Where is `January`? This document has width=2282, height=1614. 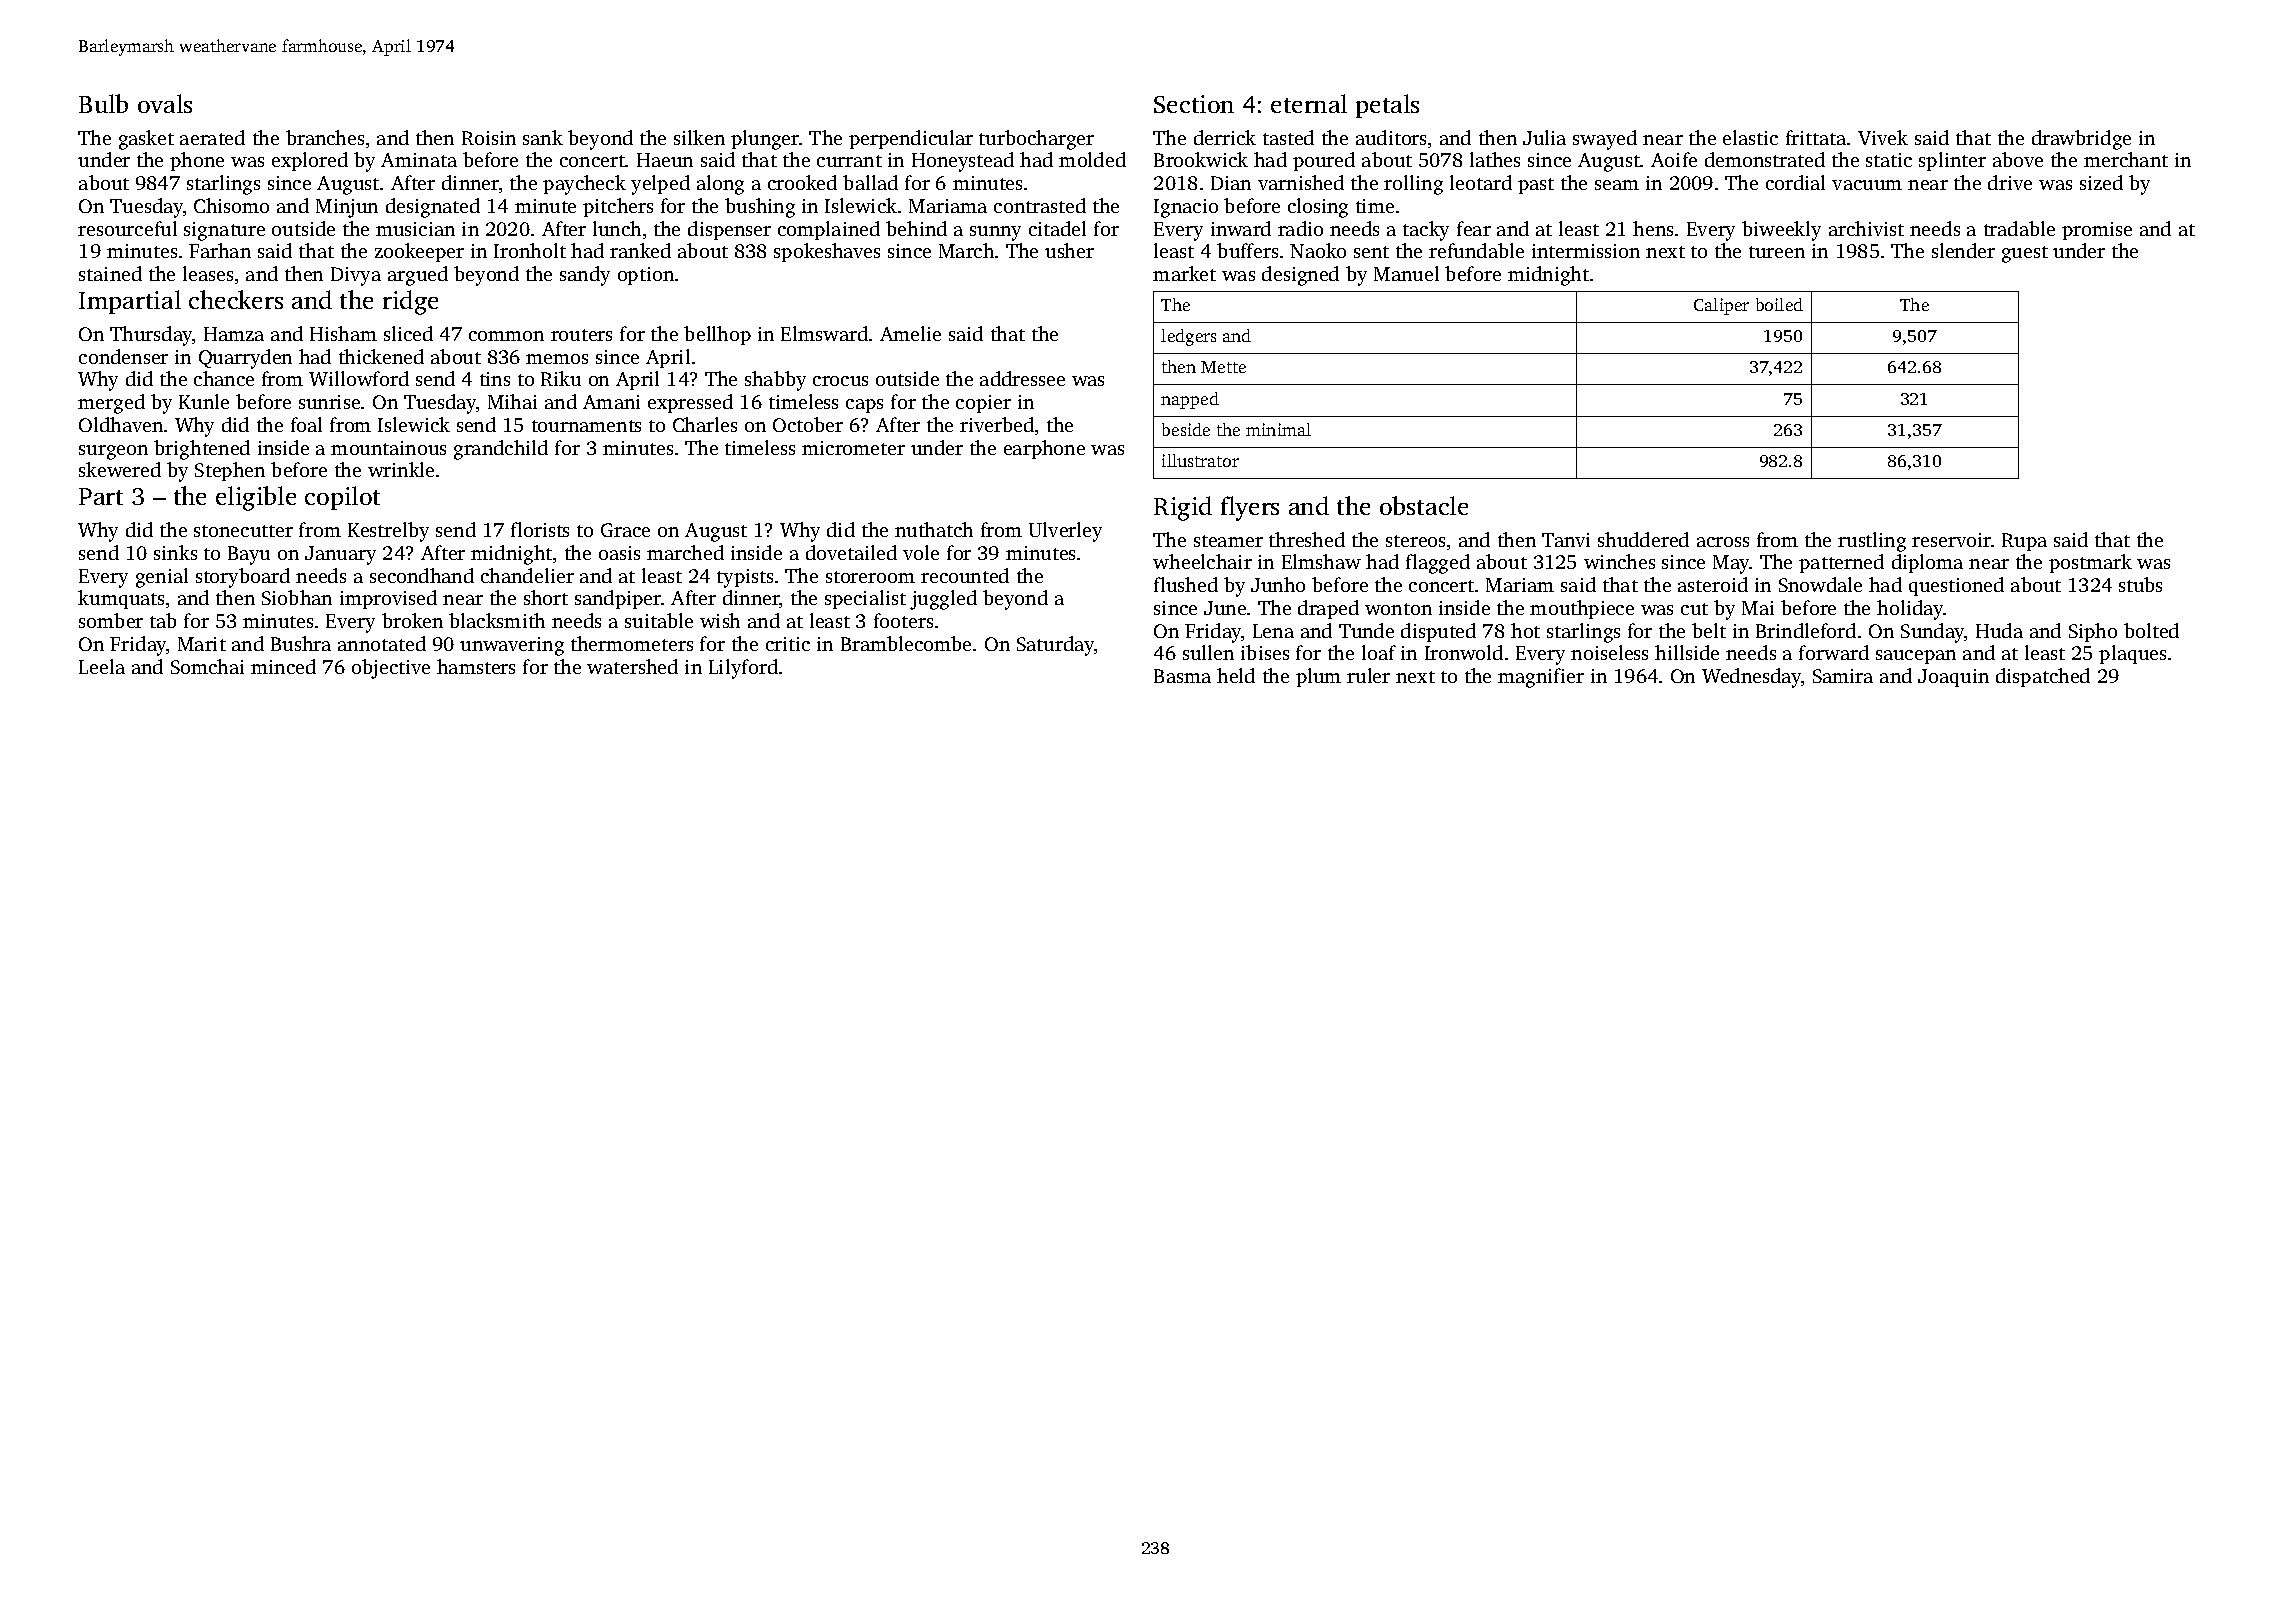 January is located at coordinates (340, 555).
